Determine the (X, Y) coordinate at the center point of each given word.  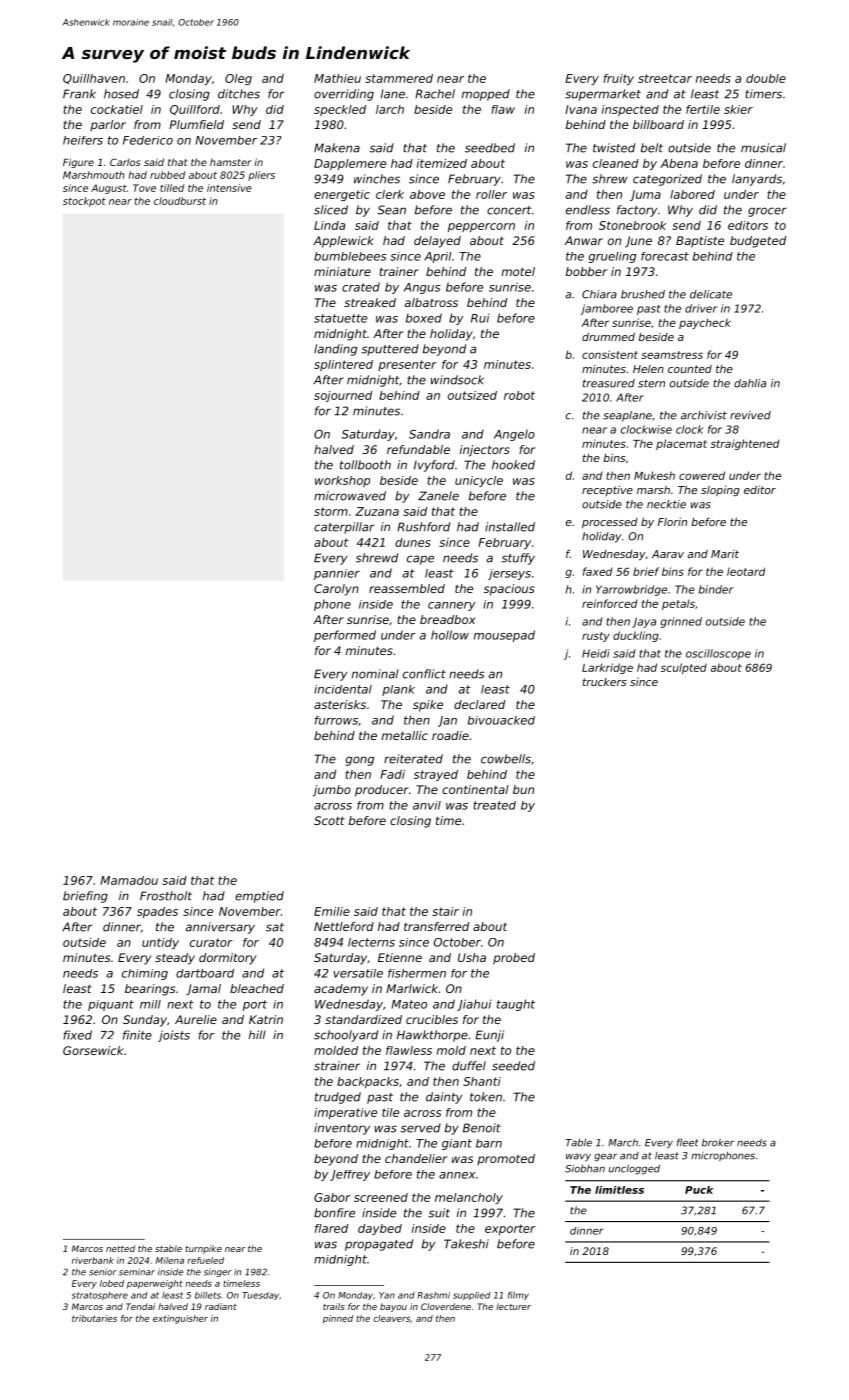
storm (331, 511)
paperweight (155, 1284)
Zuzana (377, 511)
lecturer (513, 1306)
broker (718, 1143)
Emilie (332, 911)
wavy (578, 1157)
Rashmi (433, 1295)
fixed (77, 1035)
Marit (725, 554)
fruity (618, 79)
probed (514, 959)
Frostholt (166, 896)
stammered (399, 78)
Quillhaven (94, 79)
